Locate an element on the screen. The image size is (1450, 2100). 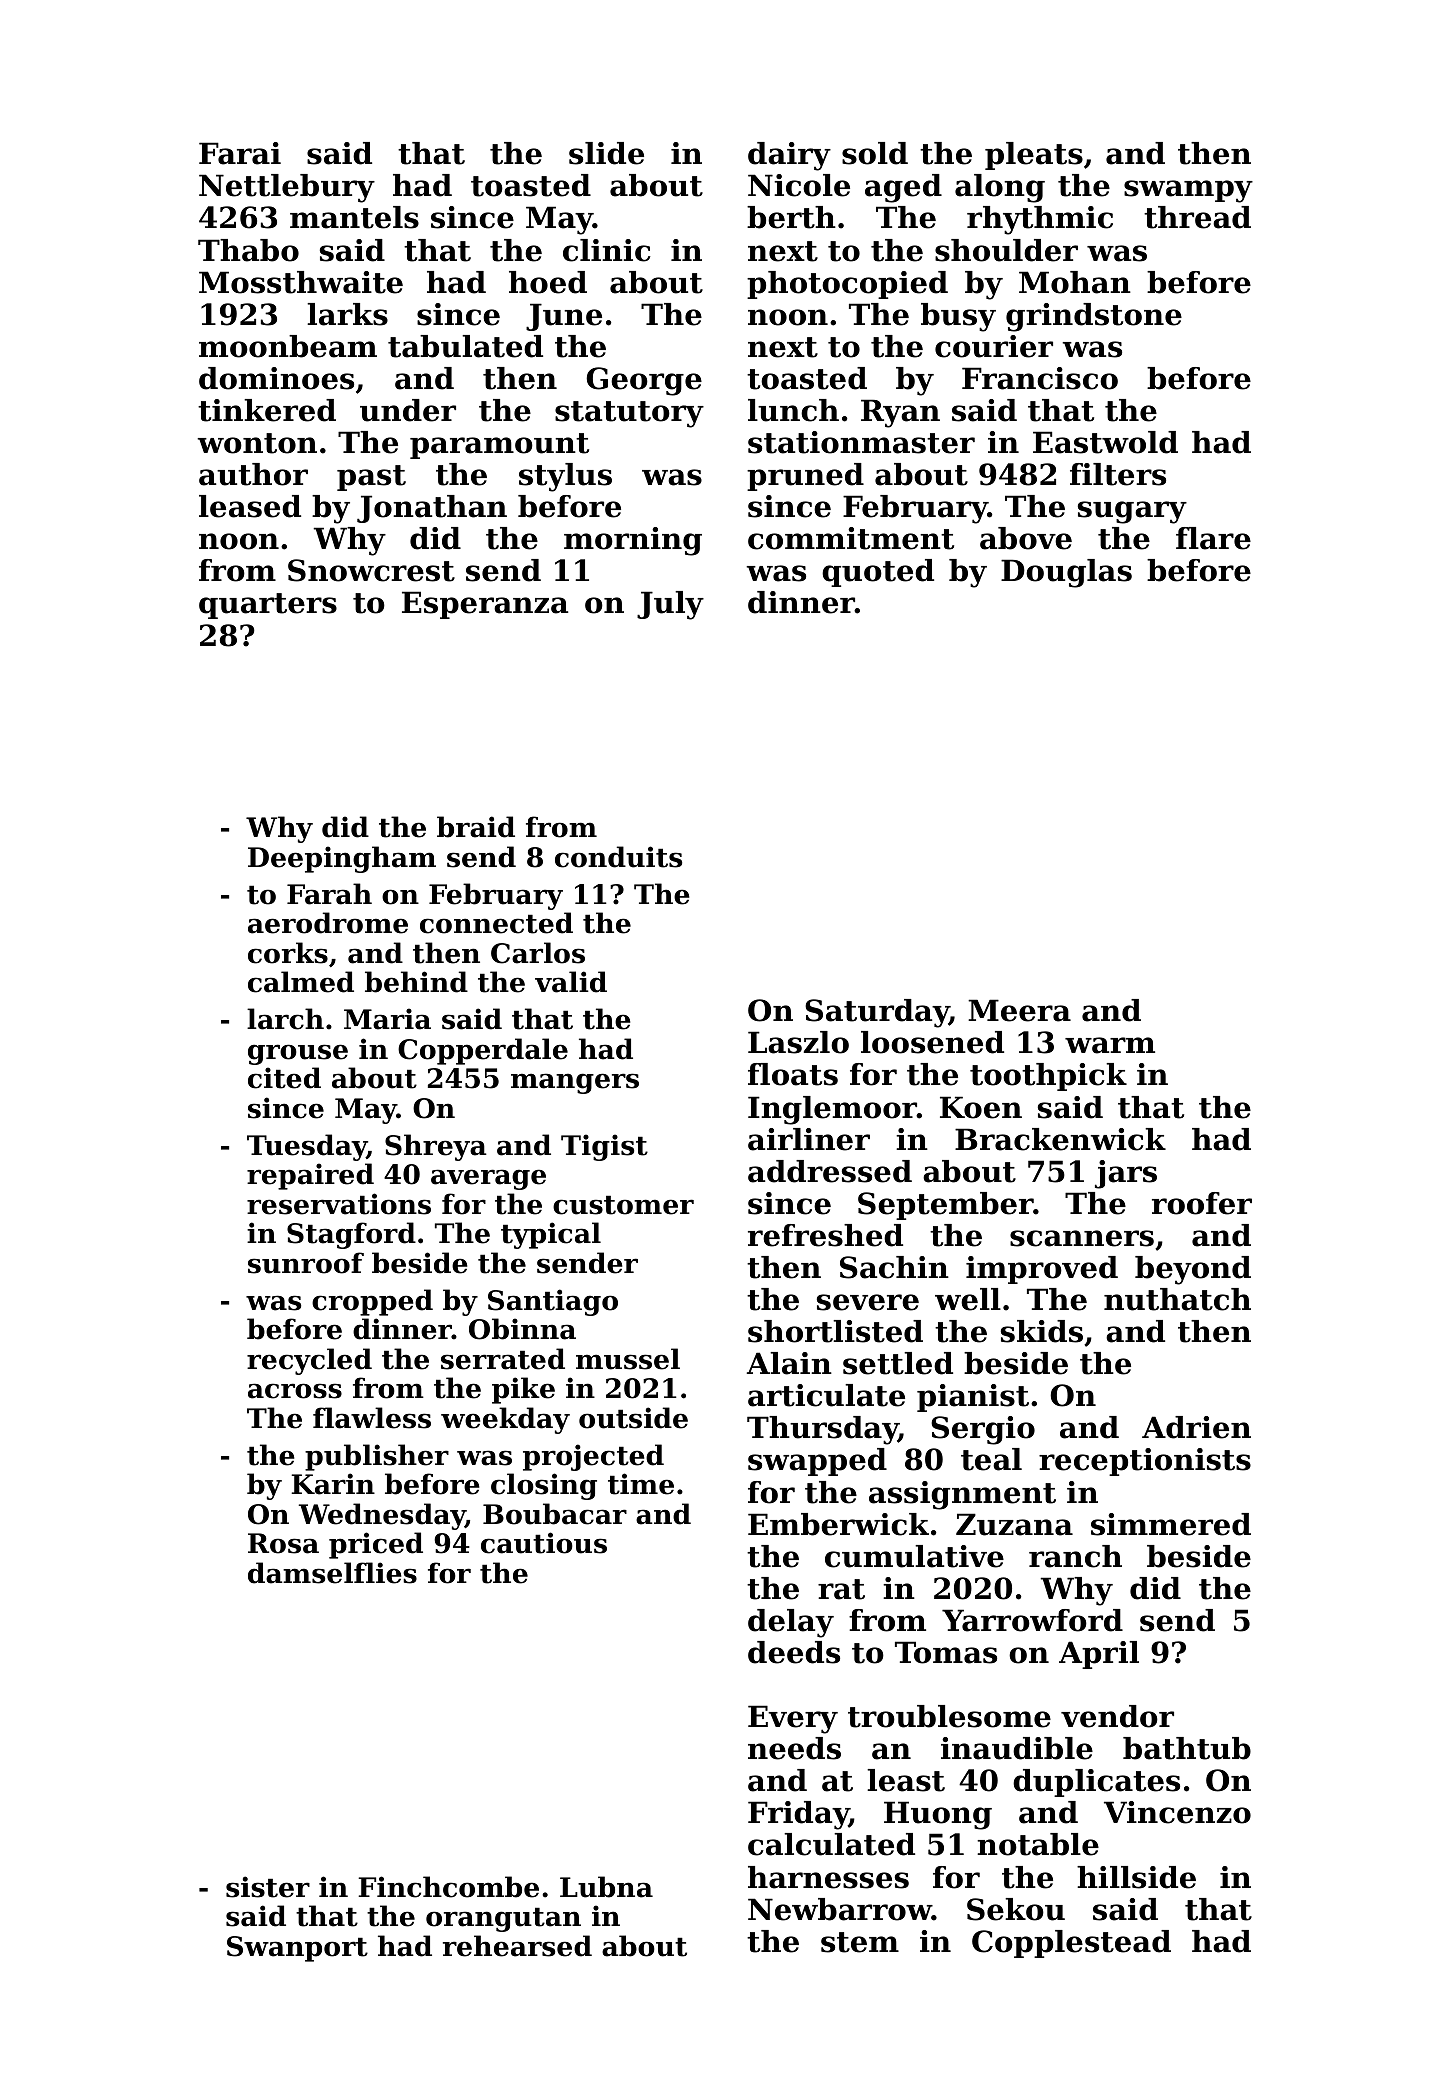
slide is located at coordinates (606, 153).
